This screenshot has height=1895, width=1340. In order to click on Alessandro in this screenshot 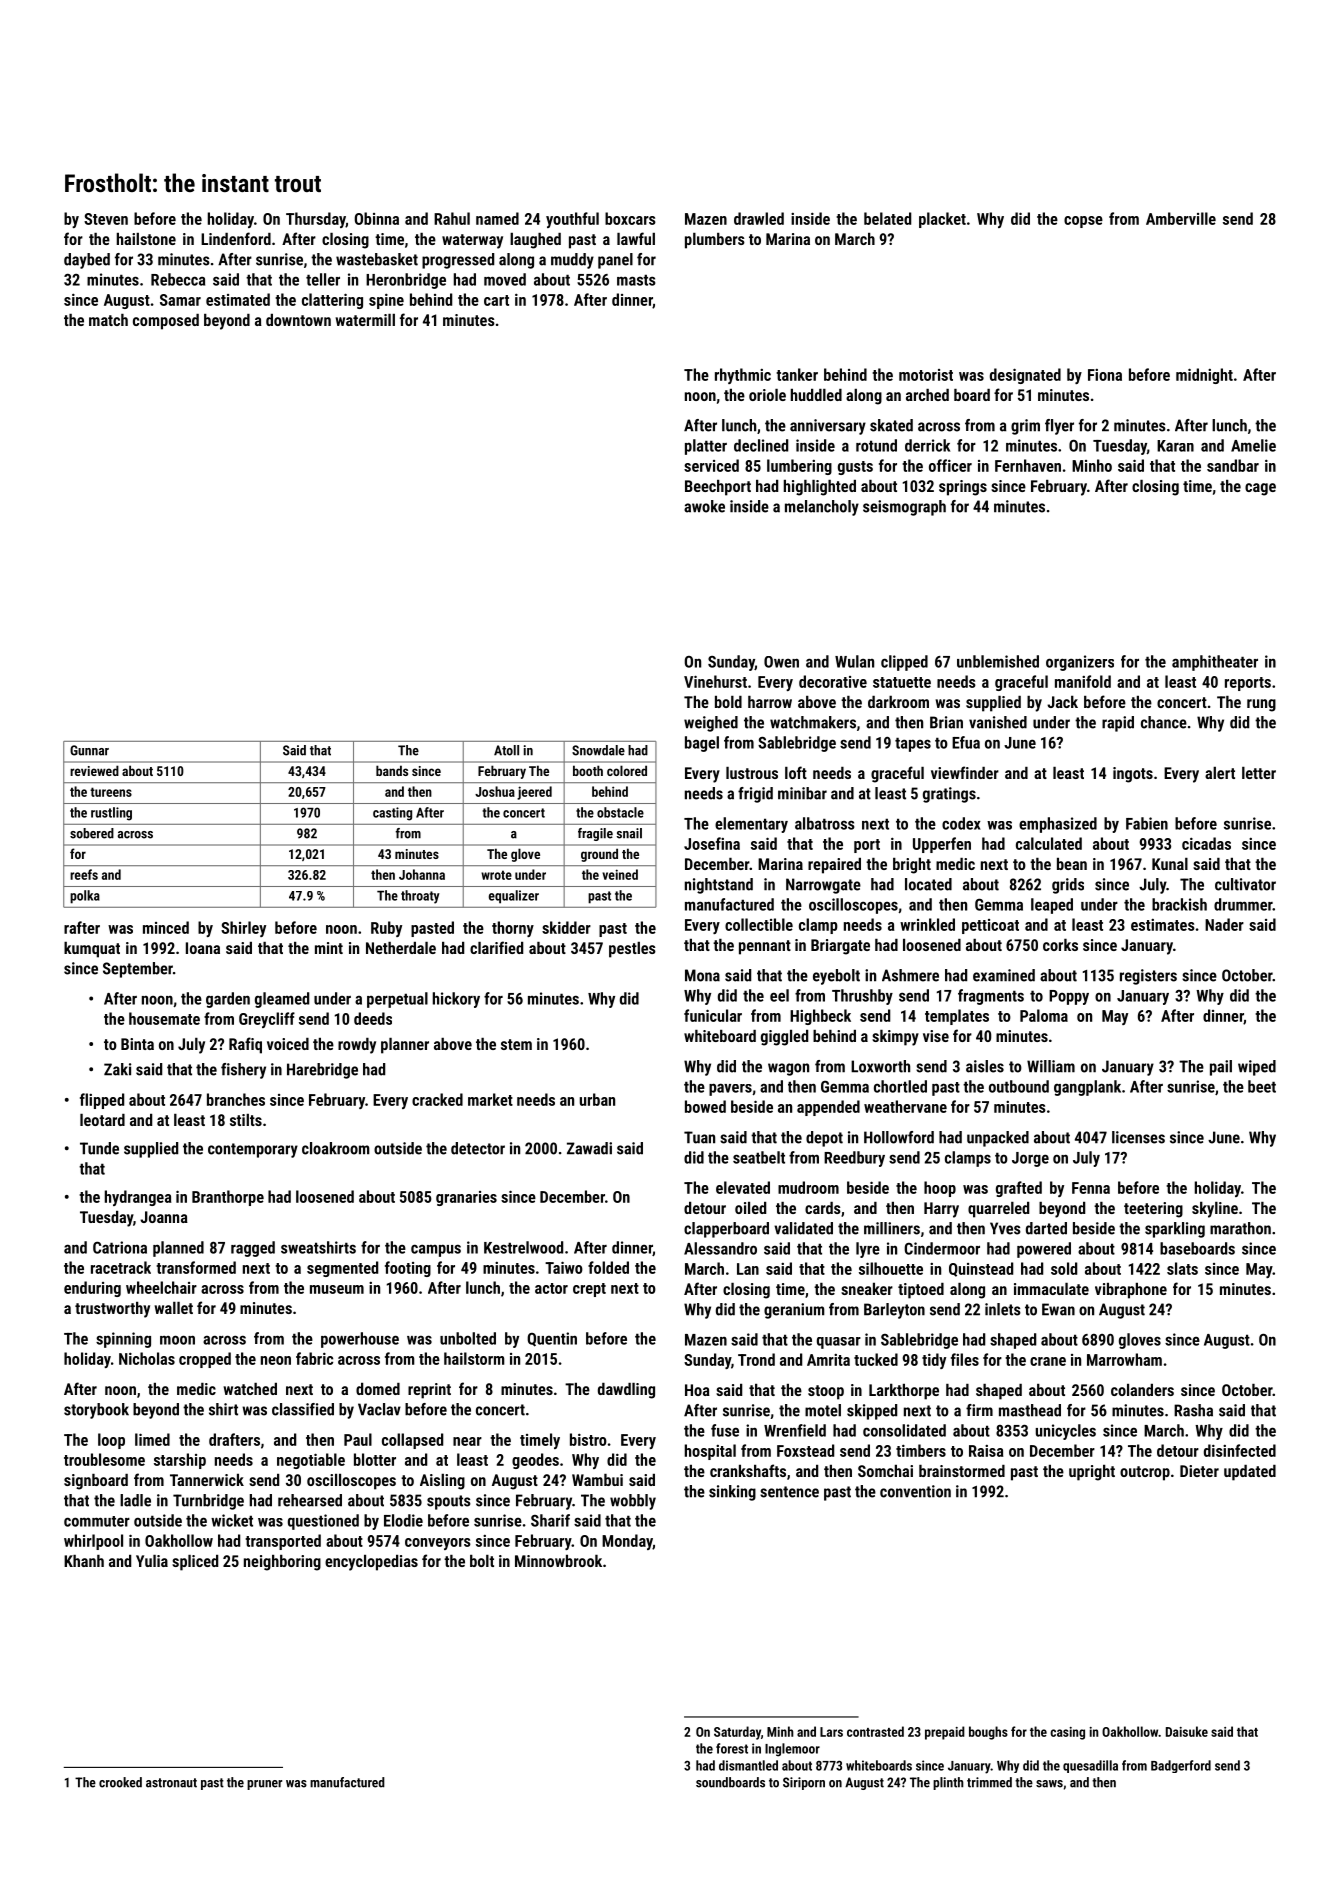, I will do `click(720, 1248)`.
